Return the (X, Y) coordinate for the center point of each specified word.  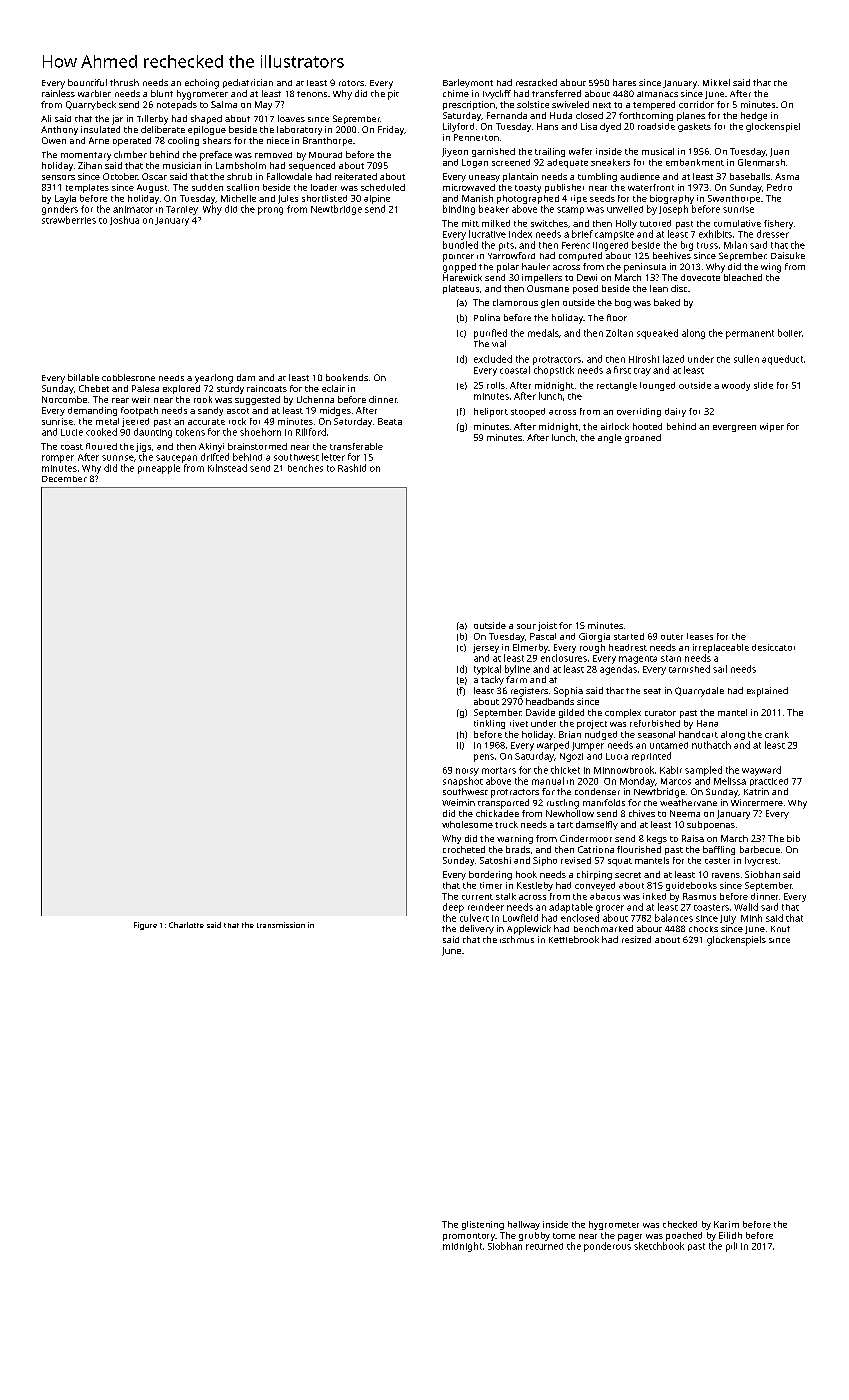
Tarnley (182, 210)
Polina (487, 317)
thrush (124, 82)
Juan (779, 152)
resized (636, 939)
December (64, 479)
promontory (469, 1237)
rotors (351, 83)
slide (763, 385)
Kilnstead (227, 468)
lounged (657, 386)
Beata (390, 421)
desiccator (773, 647)
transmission (281, 925)
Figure (145, 926)
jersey (486, 648)
